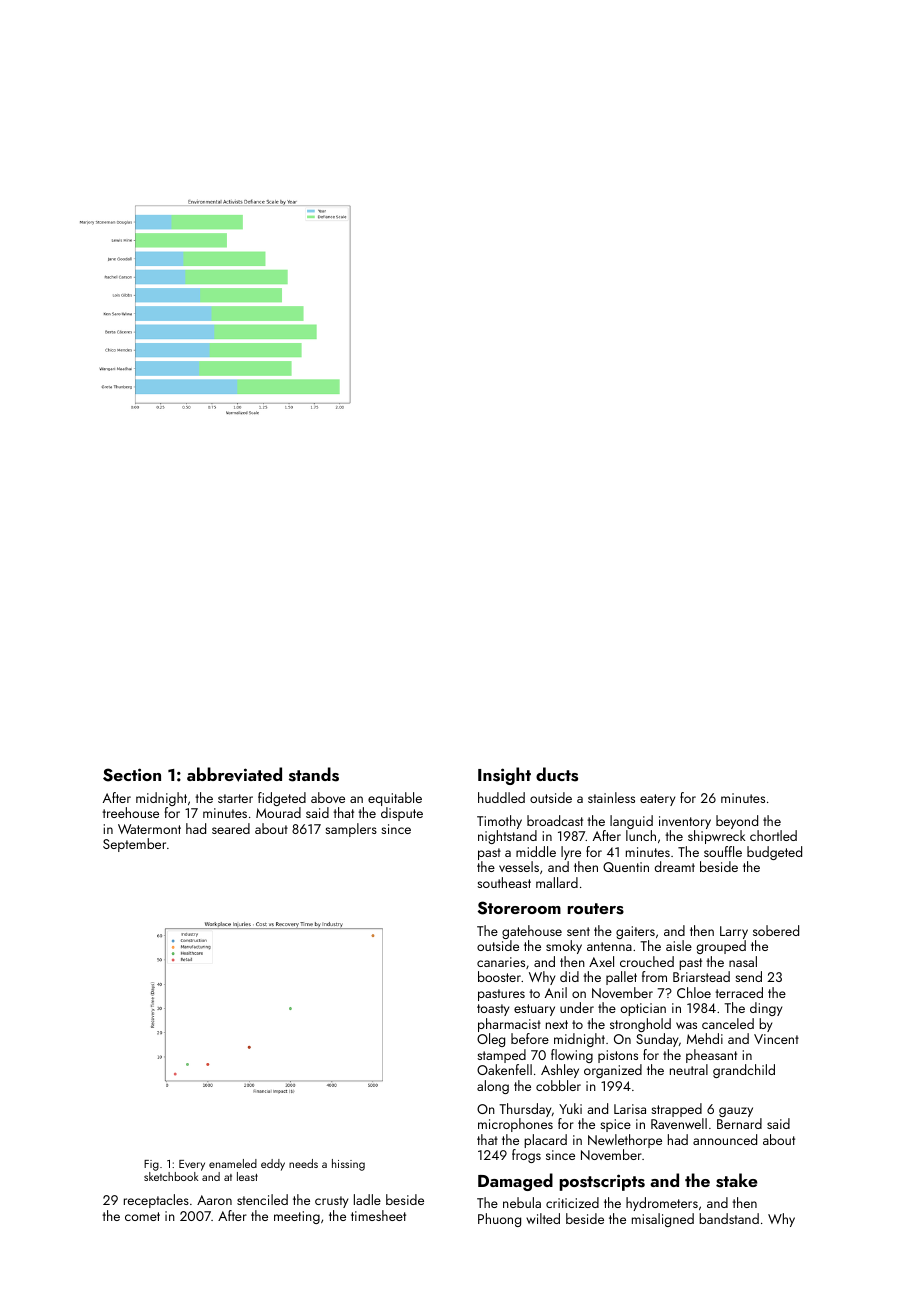 This screenshot has height=1316, width=908. What do you see at coordinates (402, 814) in the screenshot?
I see `dispute` at bounding box center [402, 814].
